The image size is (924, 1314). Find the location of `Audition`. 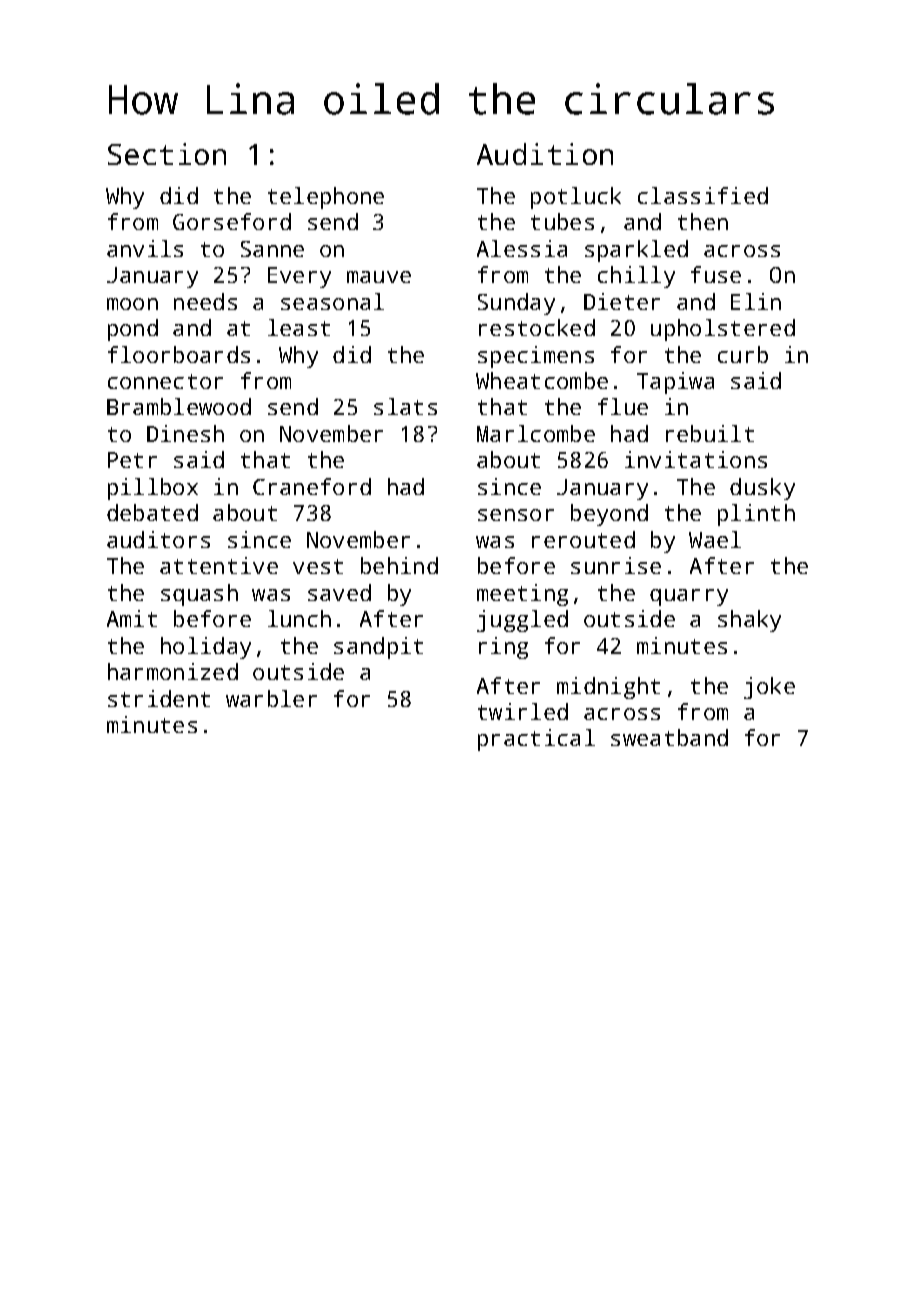

Audition is located at coordinates (545, 154).
